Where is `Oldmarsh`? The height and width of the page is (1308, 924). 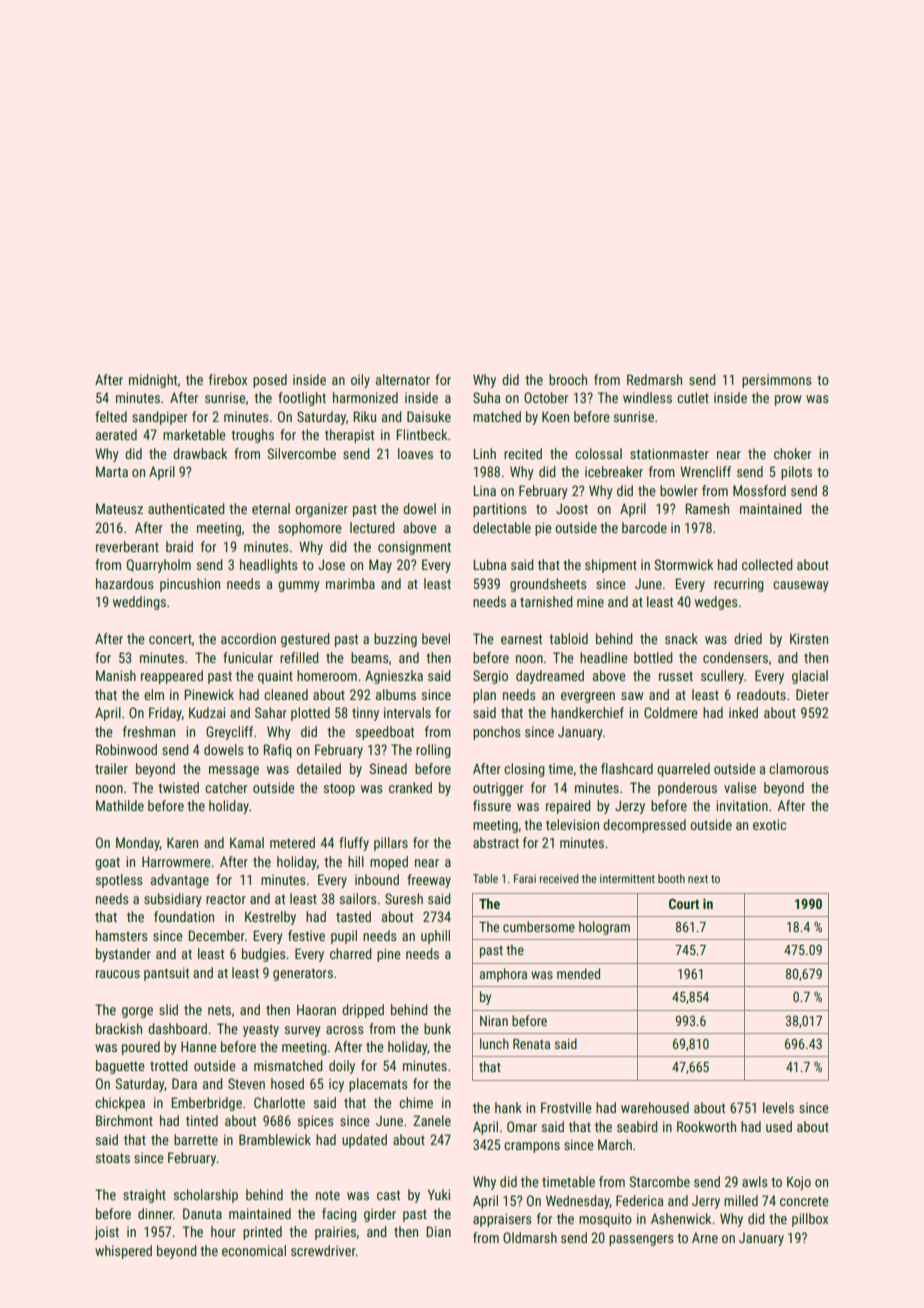 Oldmarsh is located at coordinates (530, 1237).
